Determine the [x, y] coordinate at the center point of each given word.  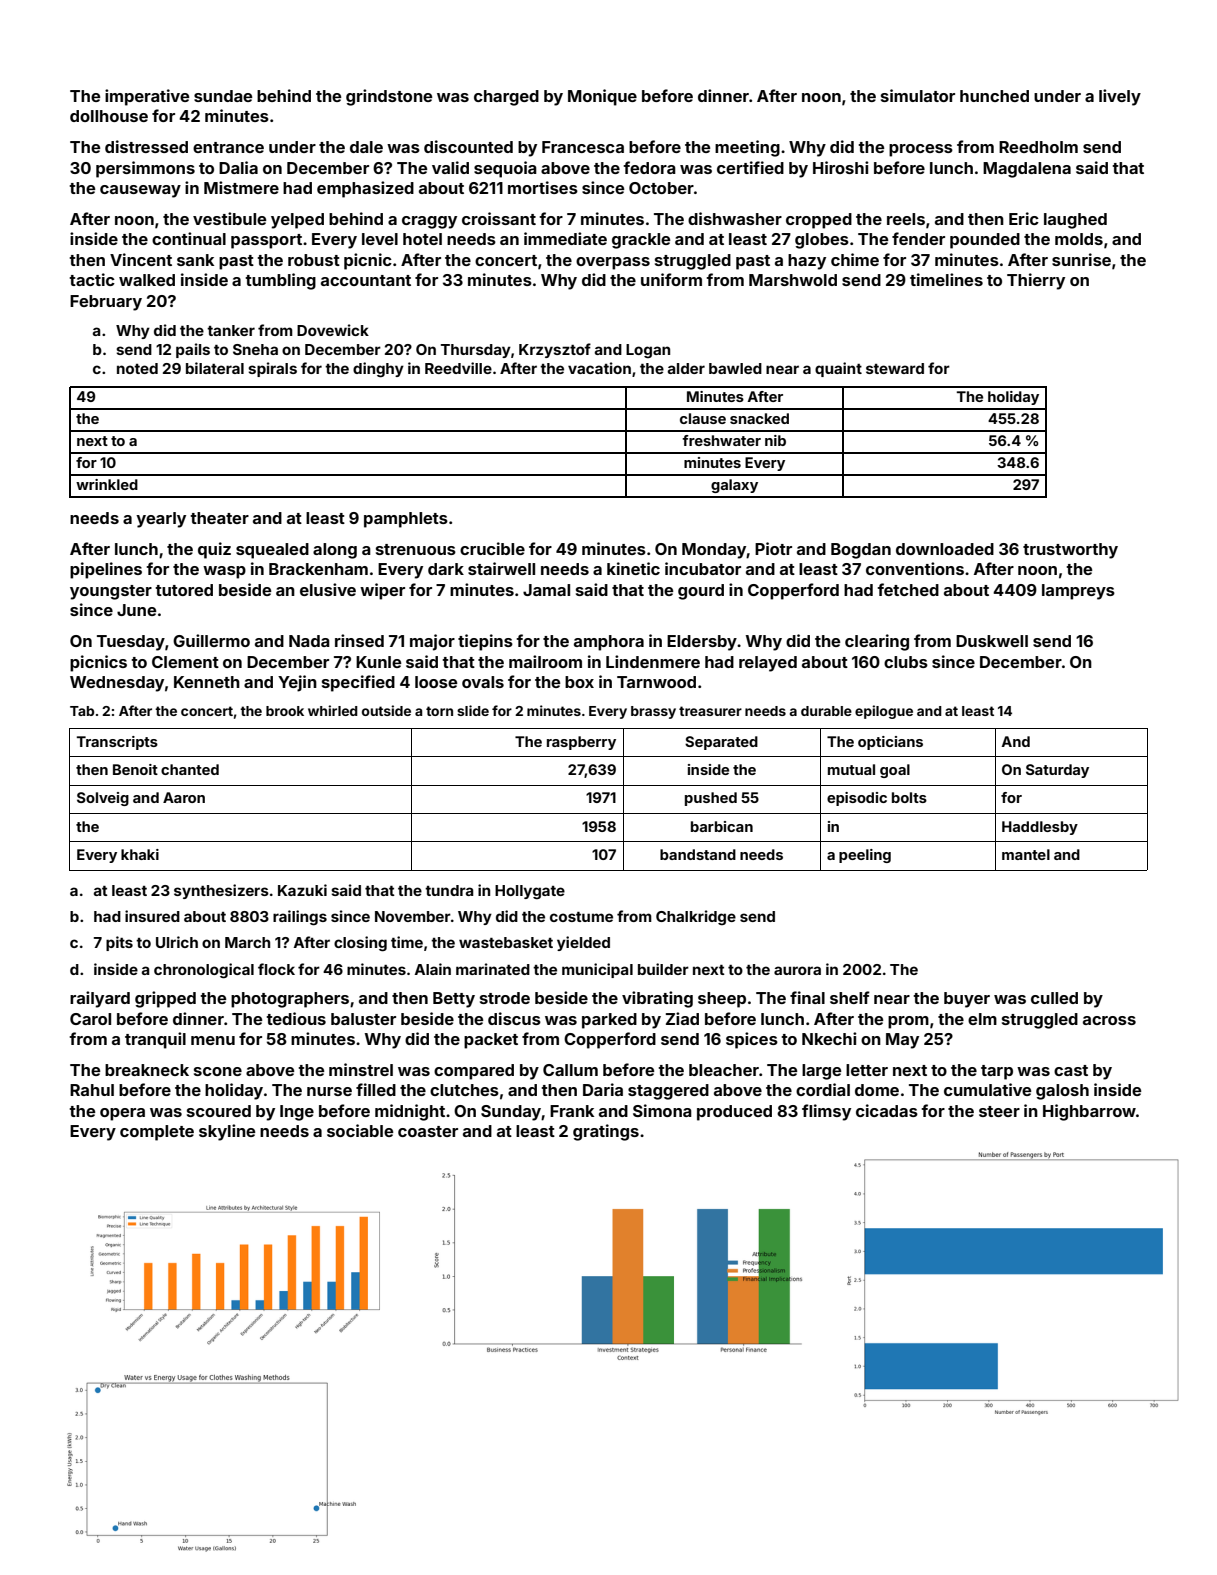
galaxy [734, 486]
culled [1054, 998]
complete [157, 1133]
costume [581, 917]
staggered [668, 1092]
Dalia [238, 167]
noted [137, 368]
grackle [641, 241]
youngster [111, 592]
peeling [865, 856]
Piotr [773, 548]
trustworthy [1070, 551]
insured [152, 916]
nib [775, 440]
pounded [985, 241]
